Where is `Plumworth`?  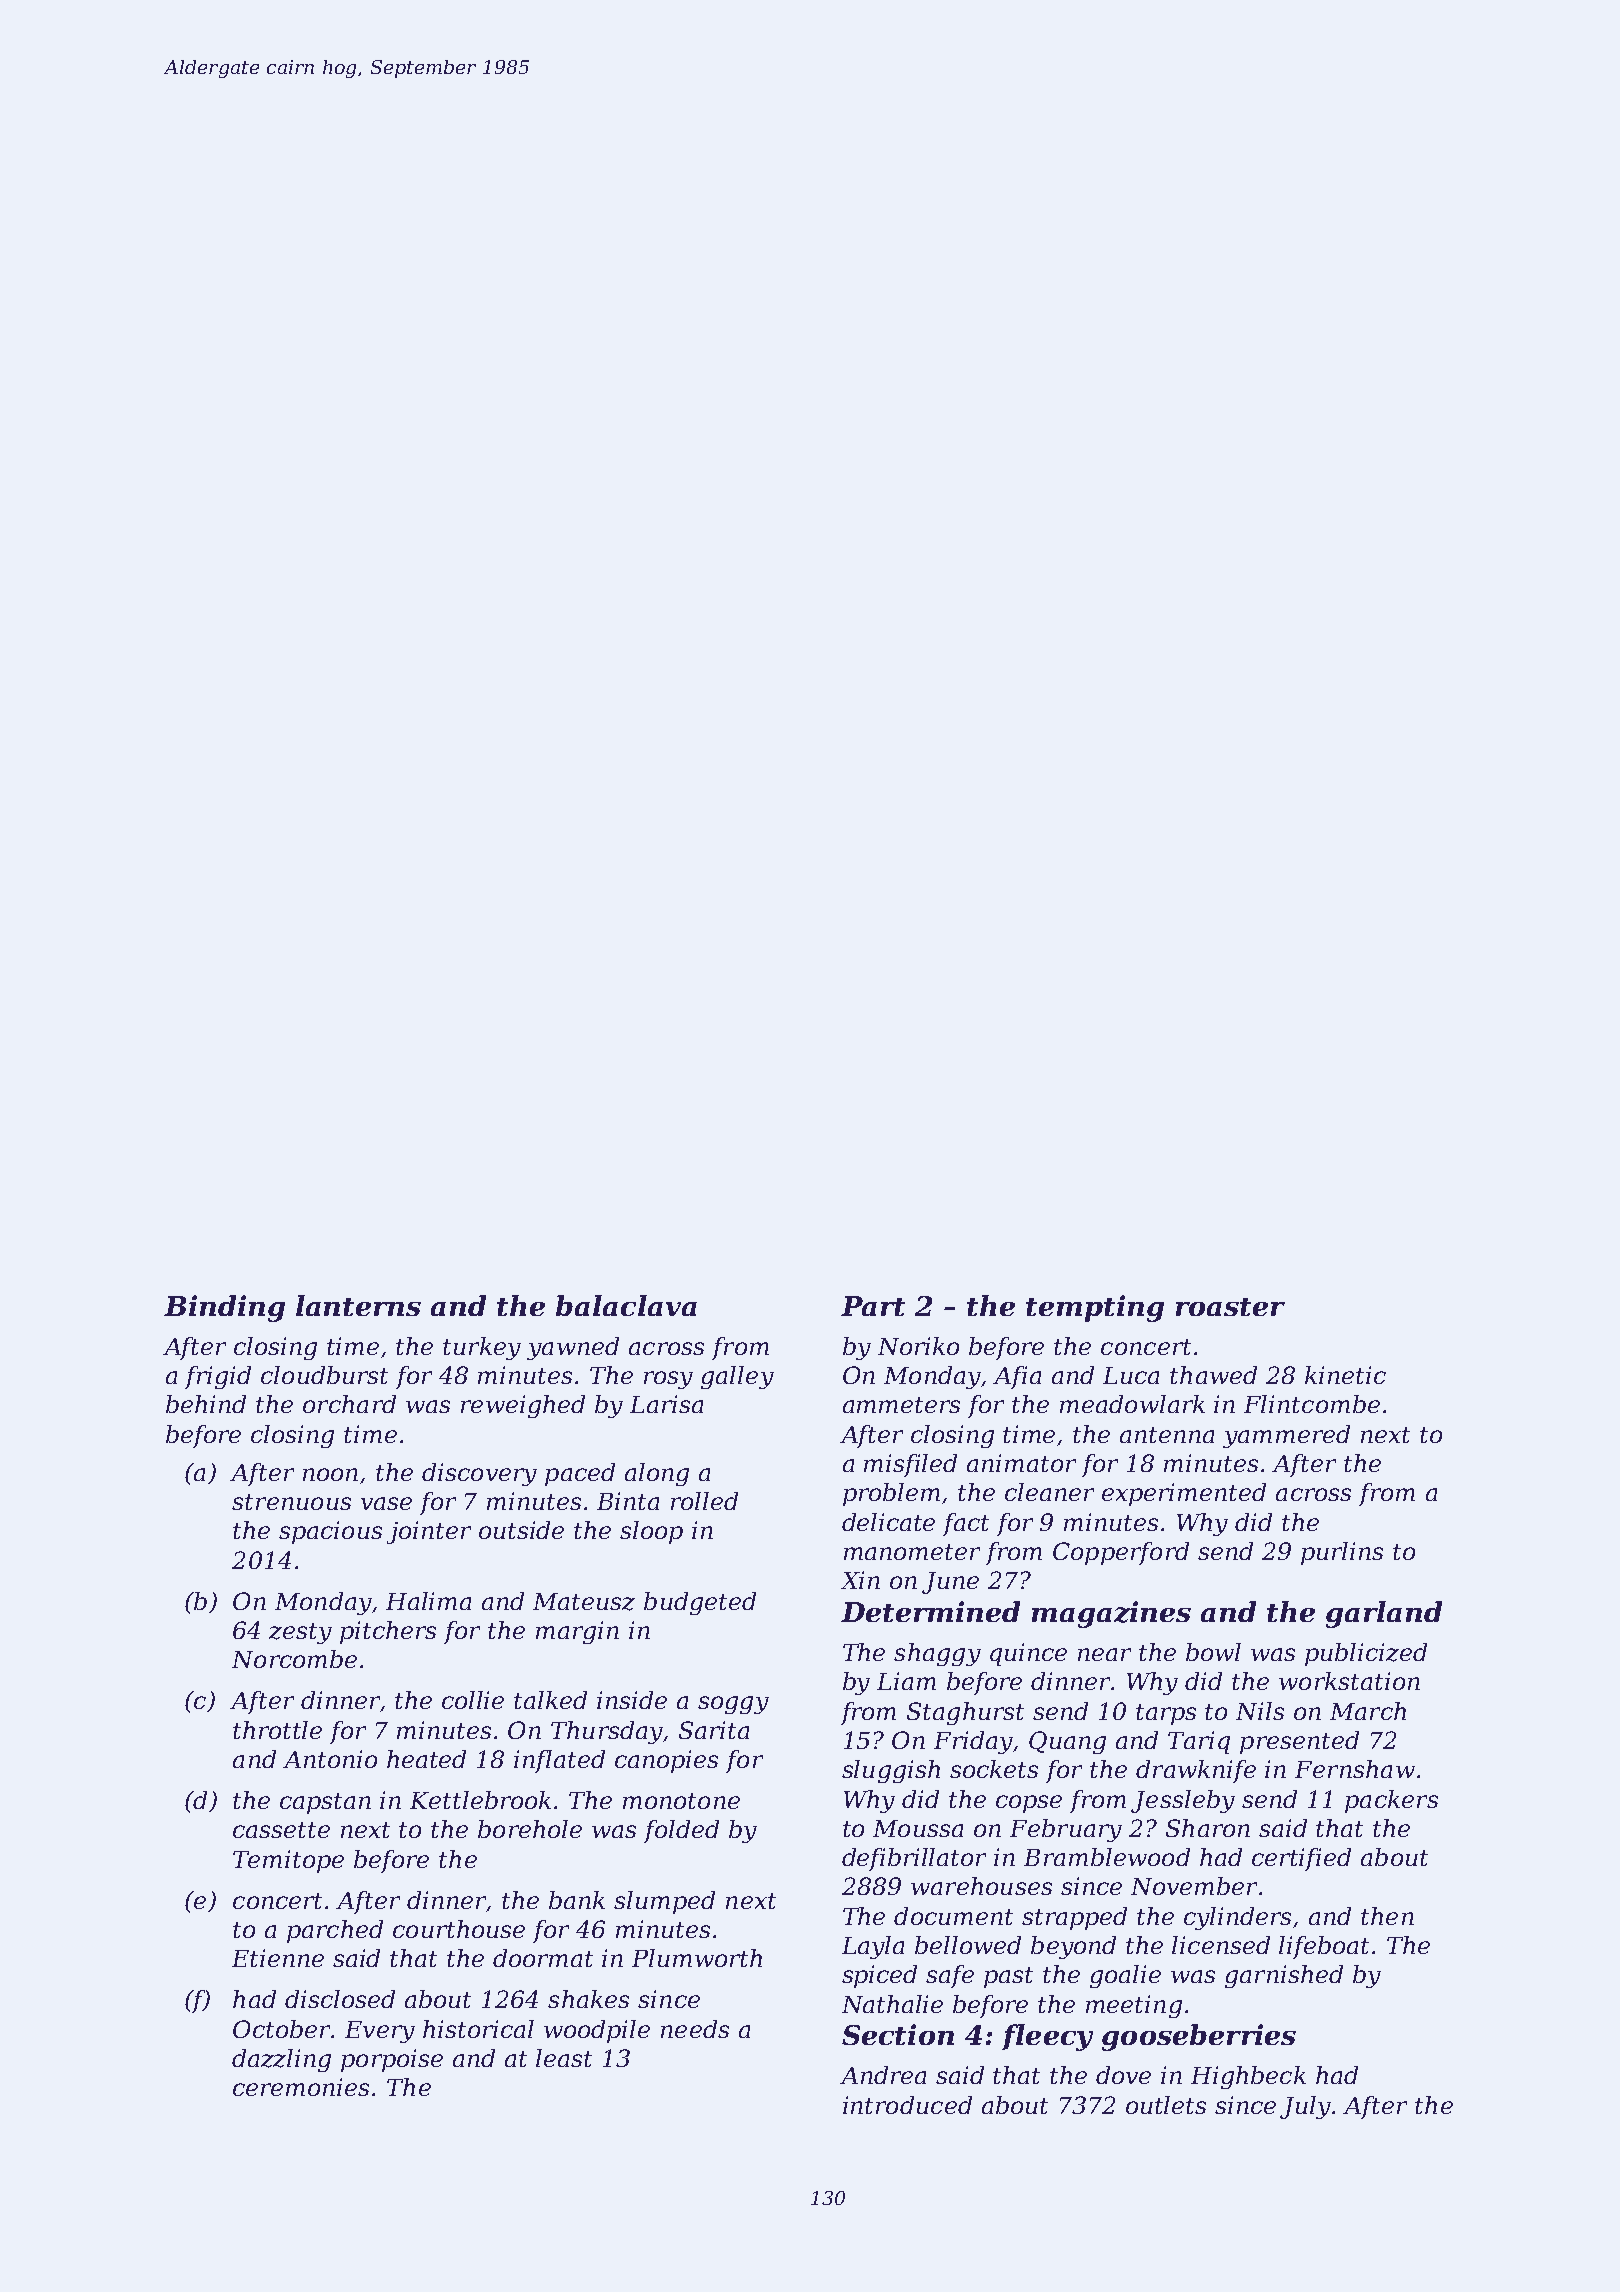 Plumworth is located at coordinates (697, 1958).
